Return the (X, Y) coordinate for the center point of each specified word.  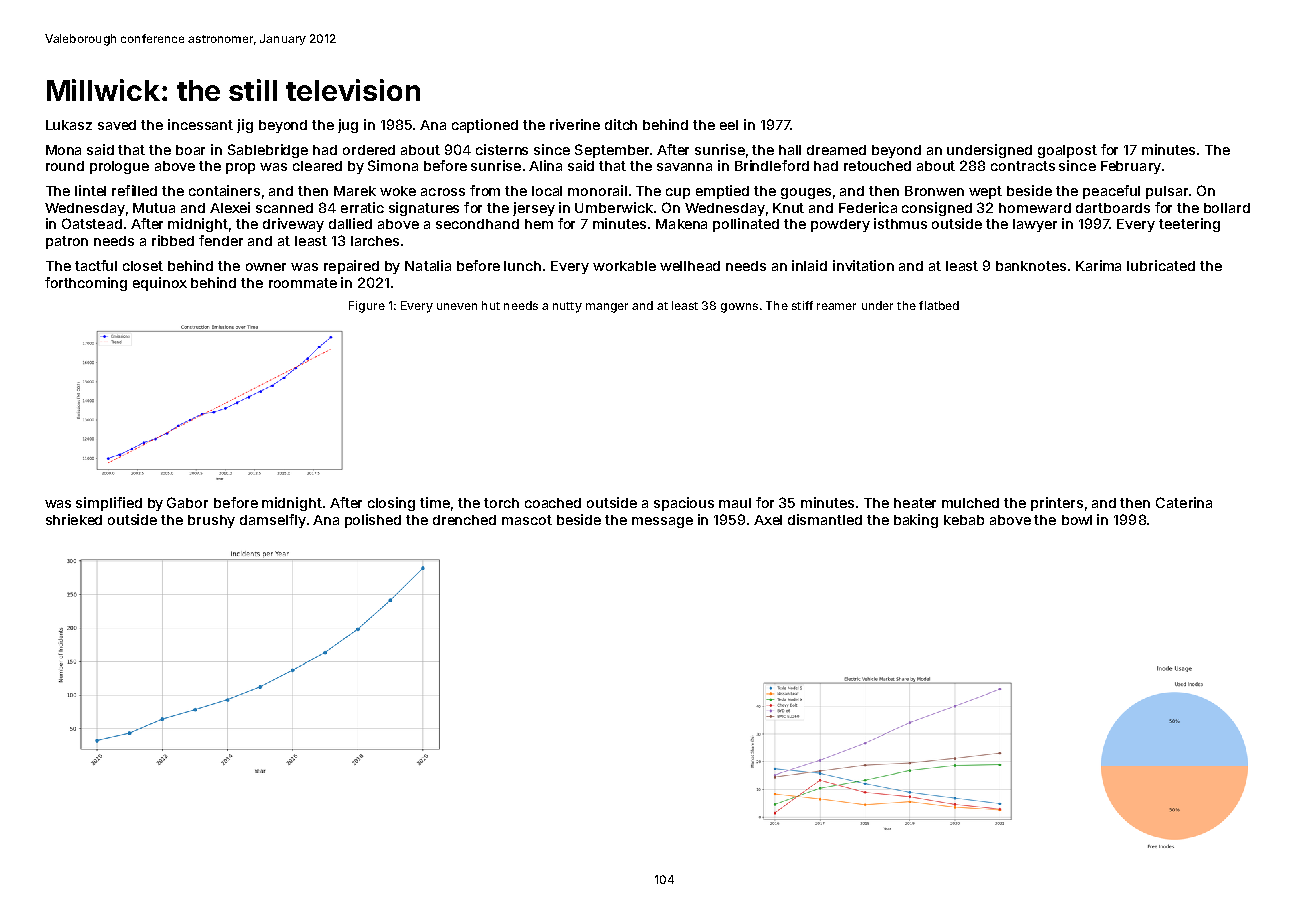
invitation (863, 265)
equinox (160, 284)
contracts (1023, 166)
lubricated (1161, 265)
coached (553, 503)
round (65, 166)
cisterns (502, 149)
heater (915, 503)
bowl (1077, 520)
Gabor (187, 502)
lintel (90, 190)
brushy (211, 521)
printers (1057, 504)
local (547, 191)
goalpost (1067, 151)
